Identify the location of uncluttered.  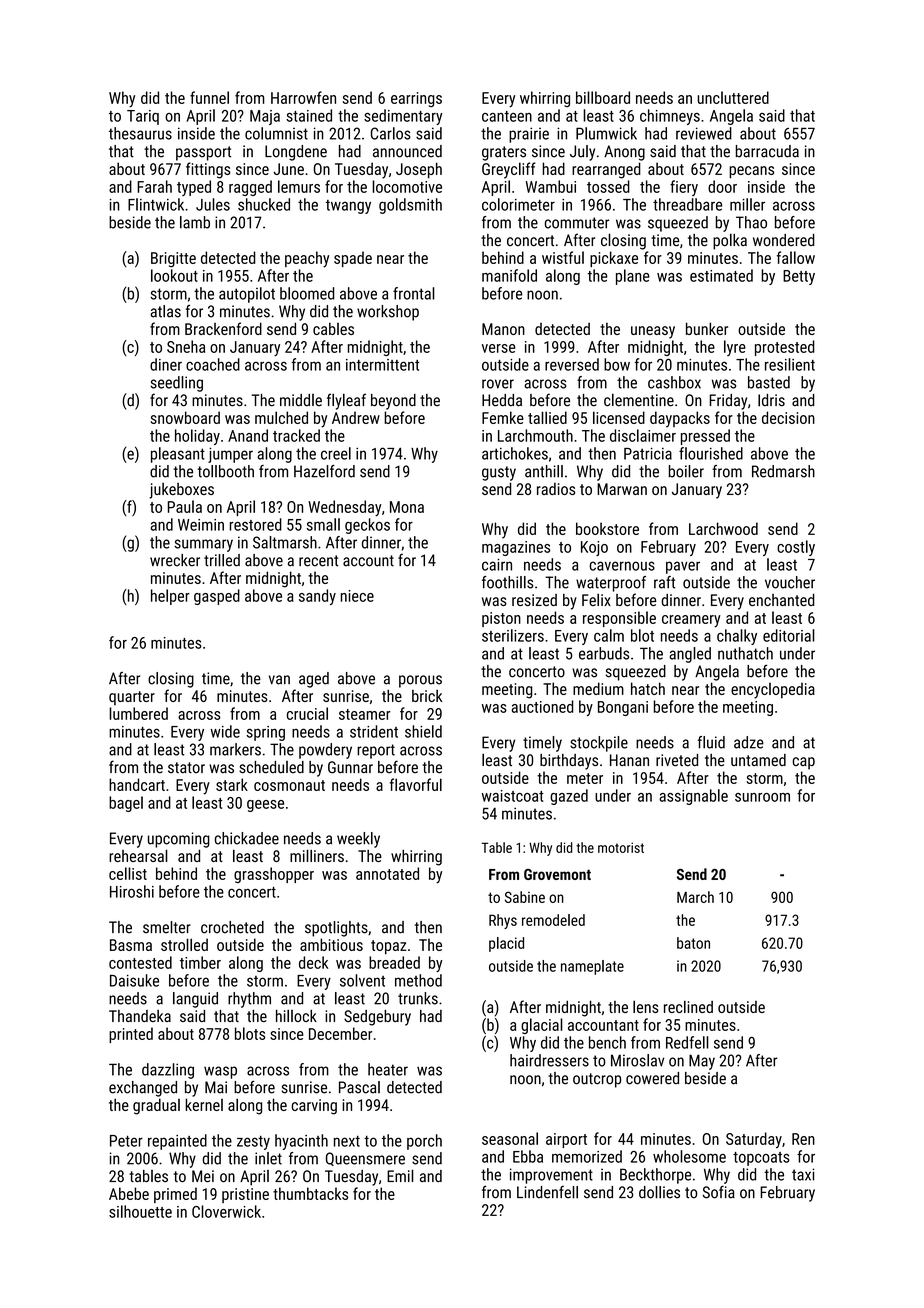
(733, 97).
